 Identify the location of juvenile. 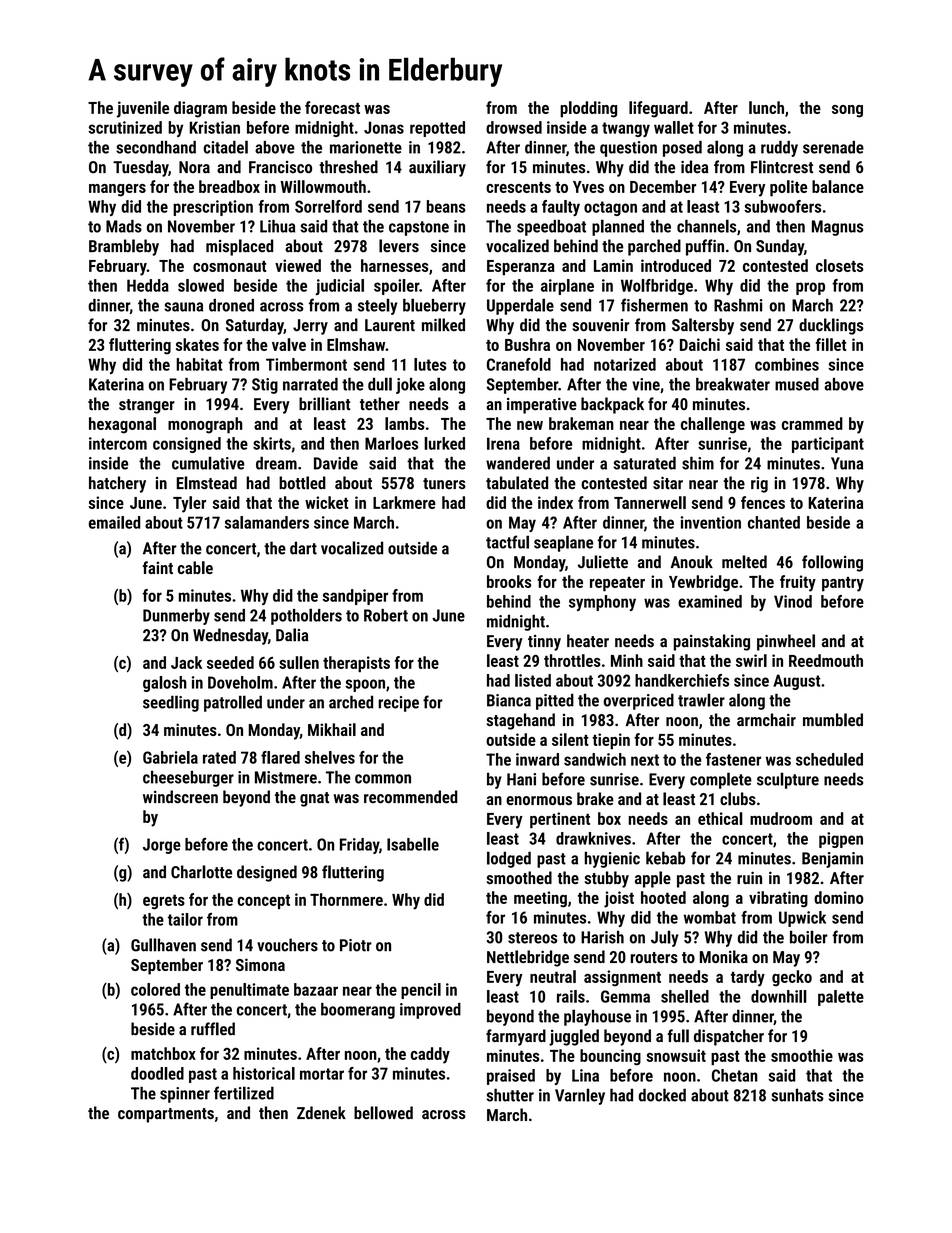
(143, 109).
